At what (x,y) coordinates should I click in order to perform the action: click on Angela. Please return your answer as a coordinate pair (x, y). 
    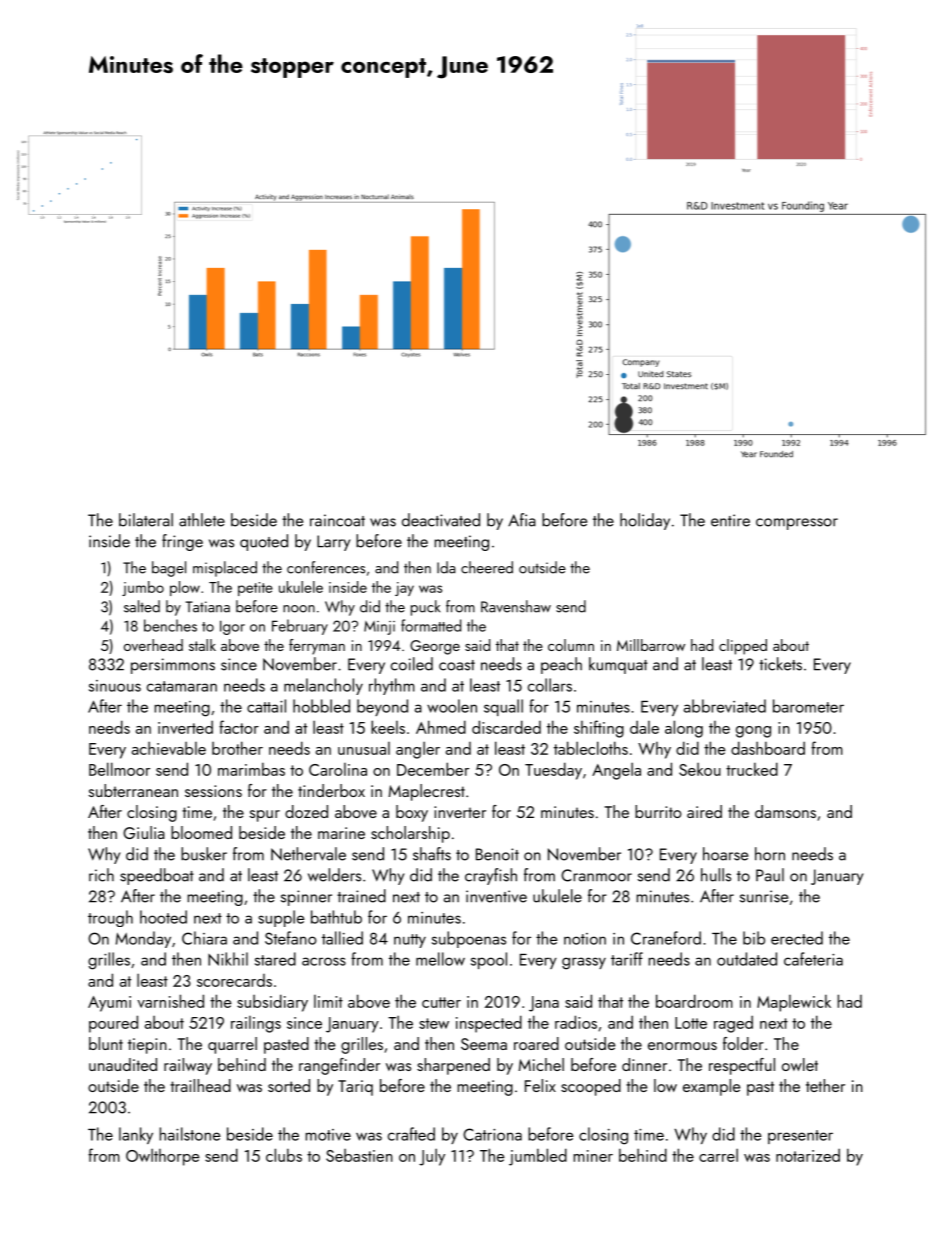
    Looking at the image, I should click on (616, 771).
